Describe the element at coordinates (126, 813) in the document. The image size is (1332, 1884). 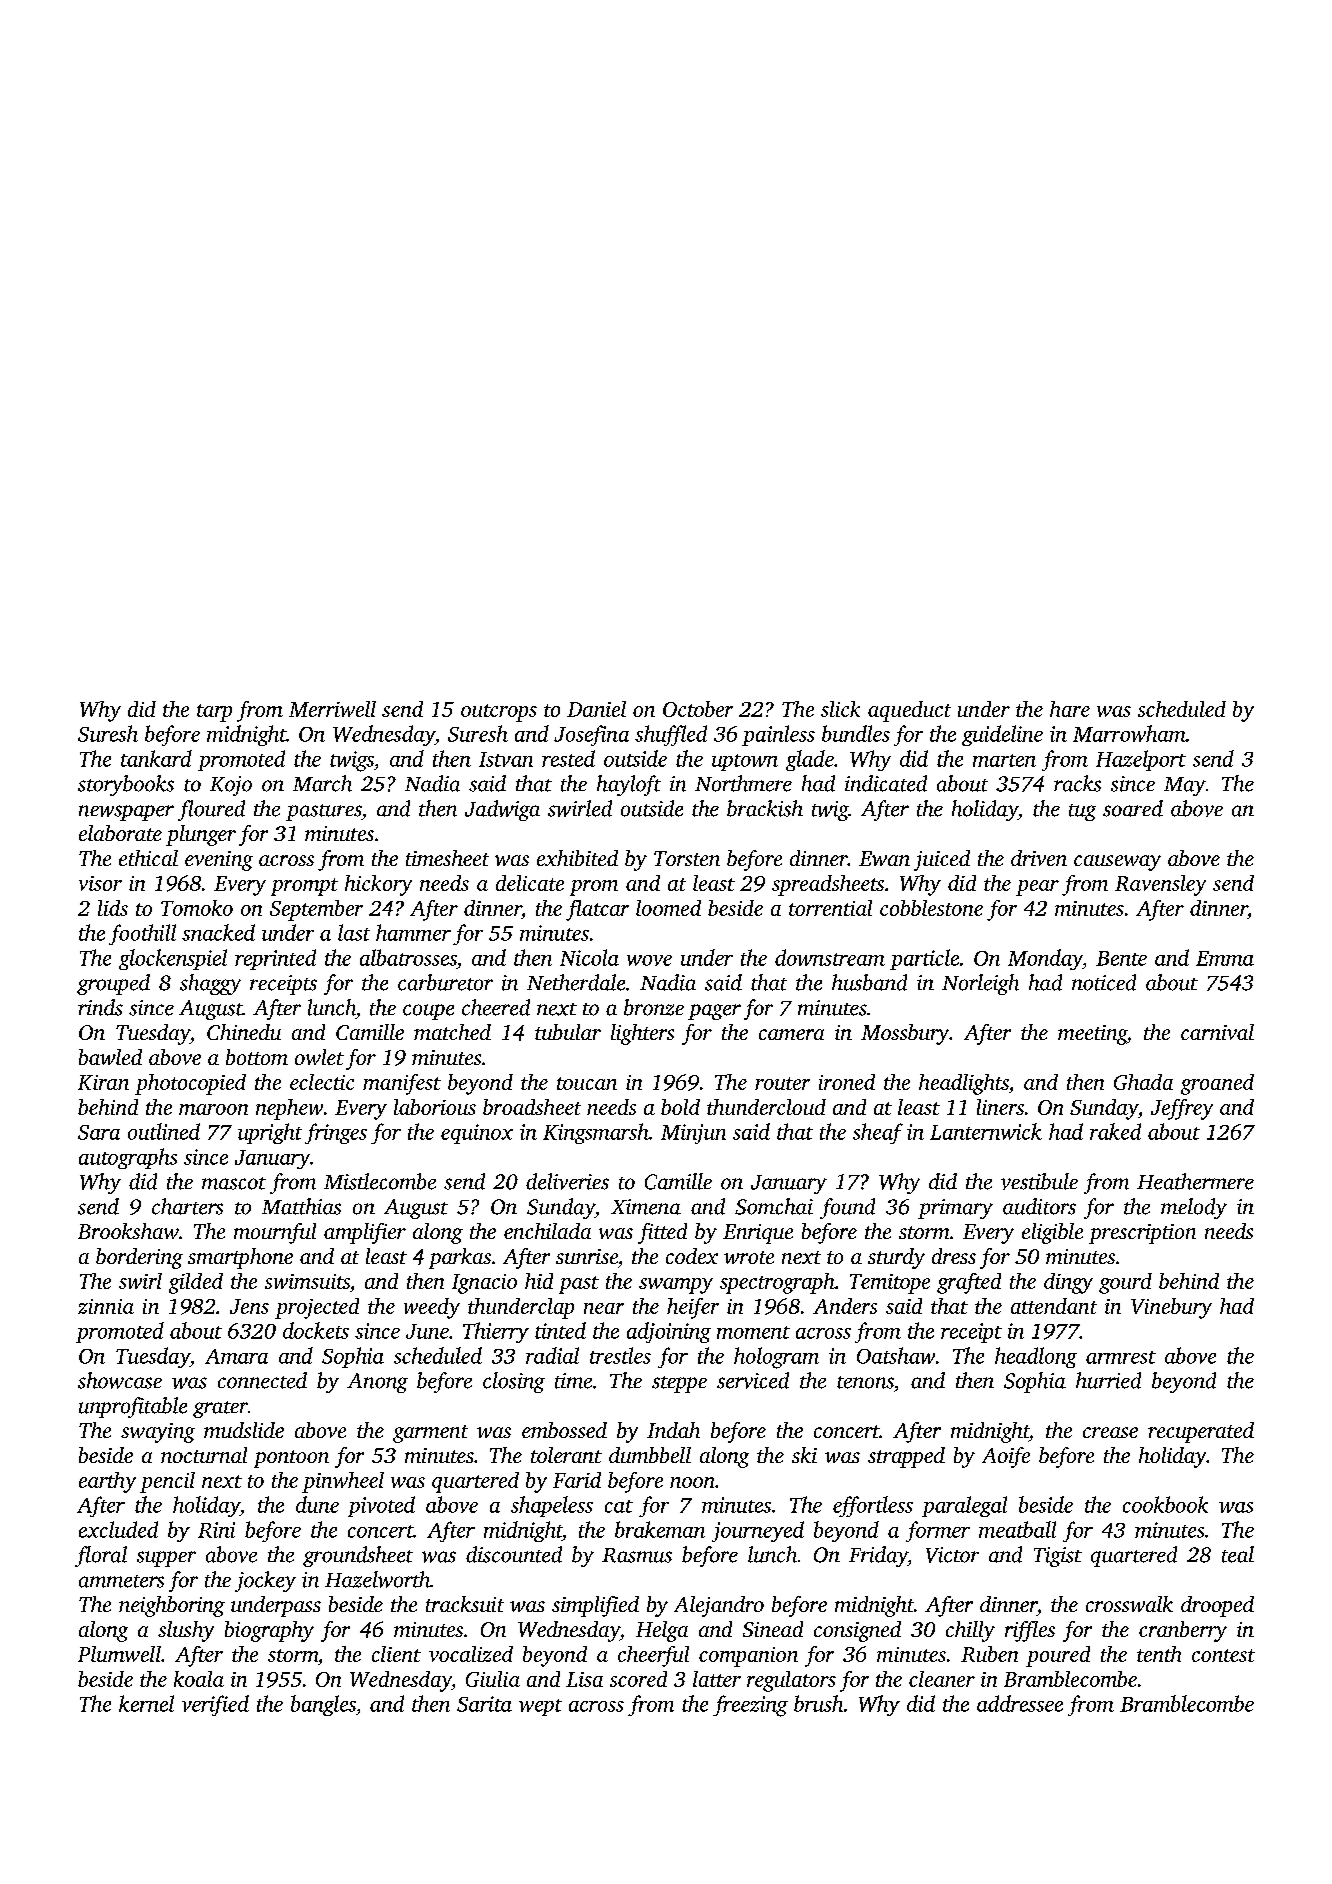
I see `newspaper` at that location.
